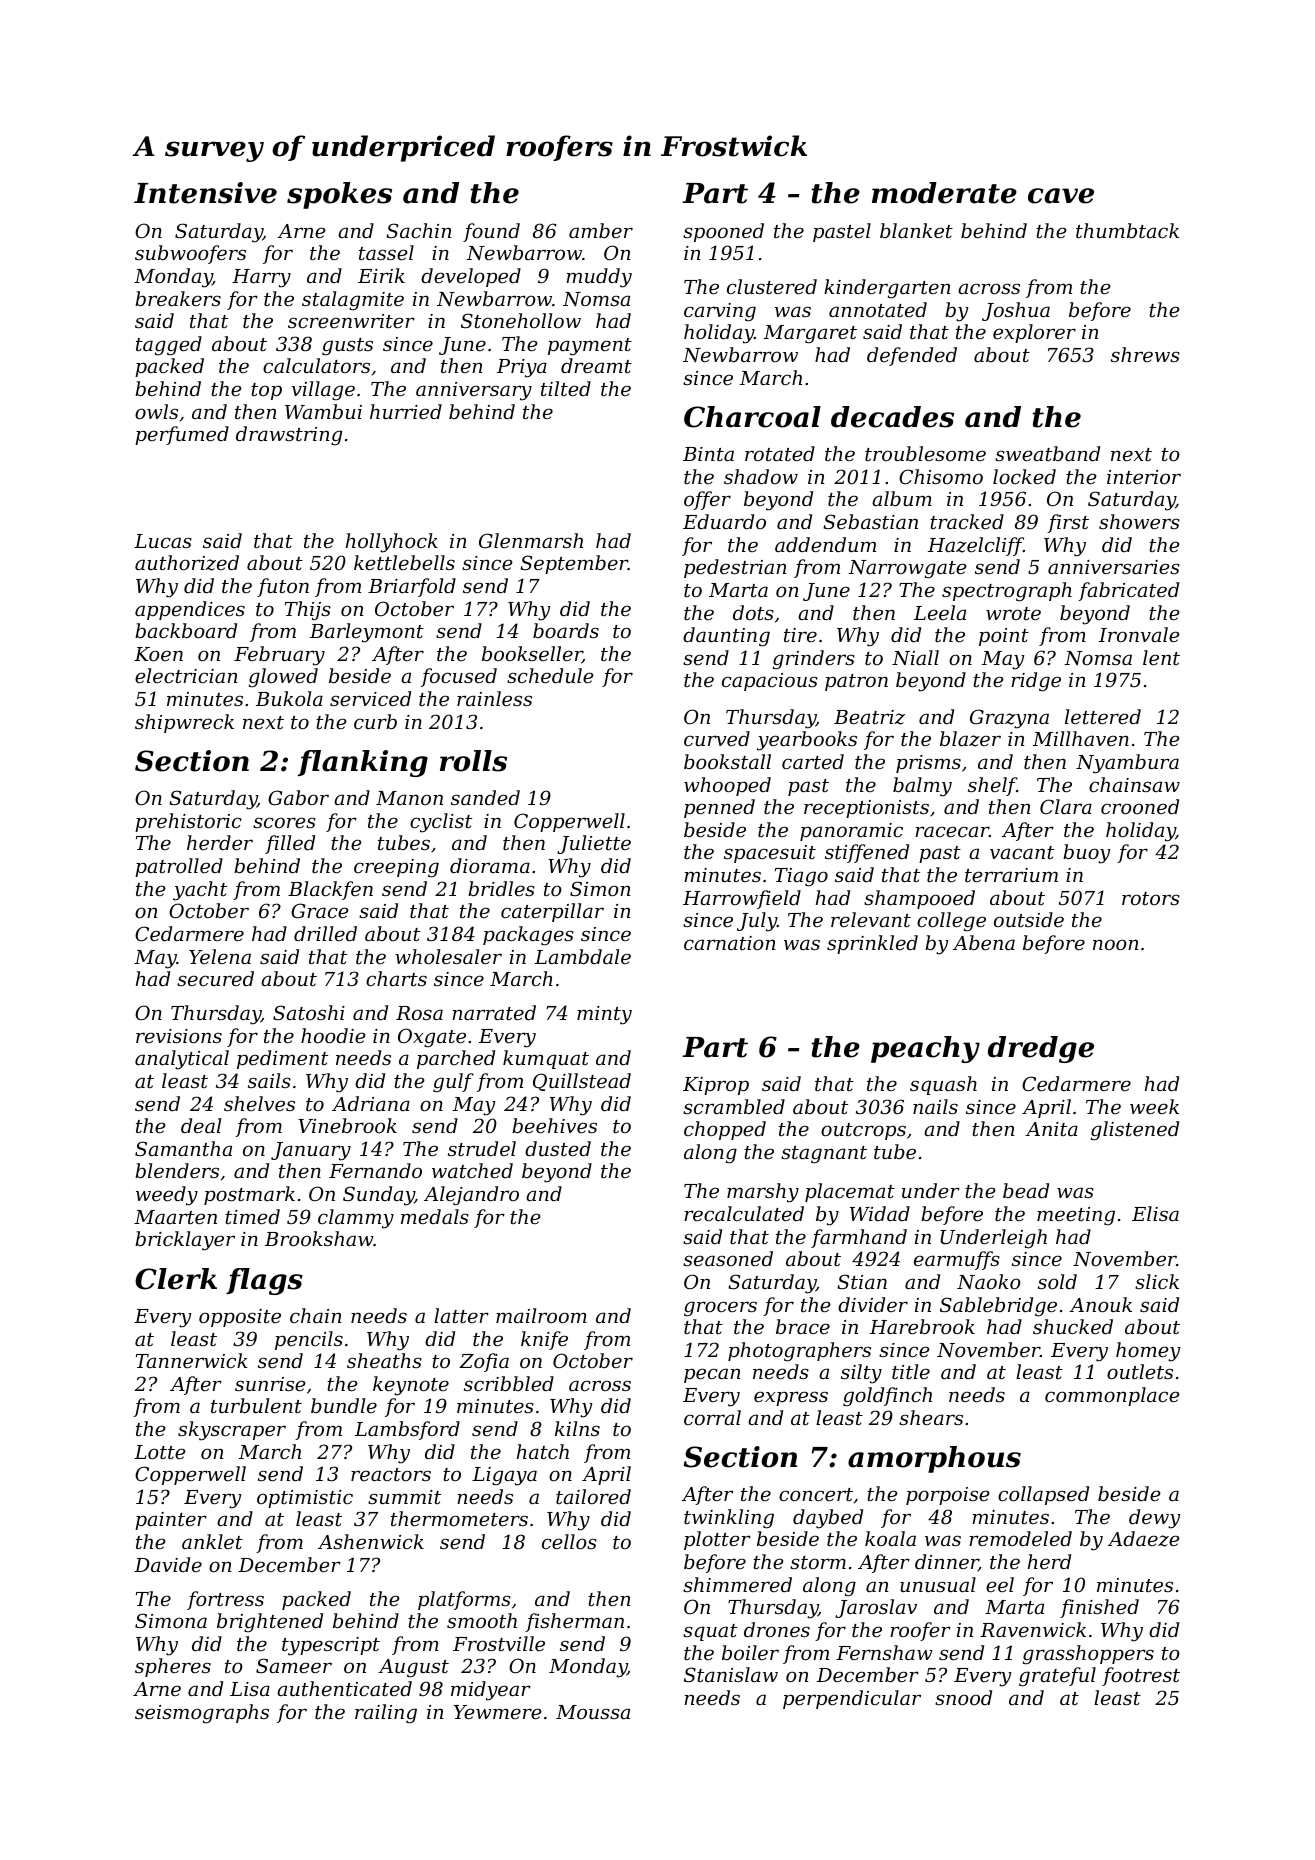 Image resolution: width=1315 pixels, height=1860 pixels. What do you see at coordinates (800, 635) in the screenshot?
I see `tire` at bounding box center [800, 635].
